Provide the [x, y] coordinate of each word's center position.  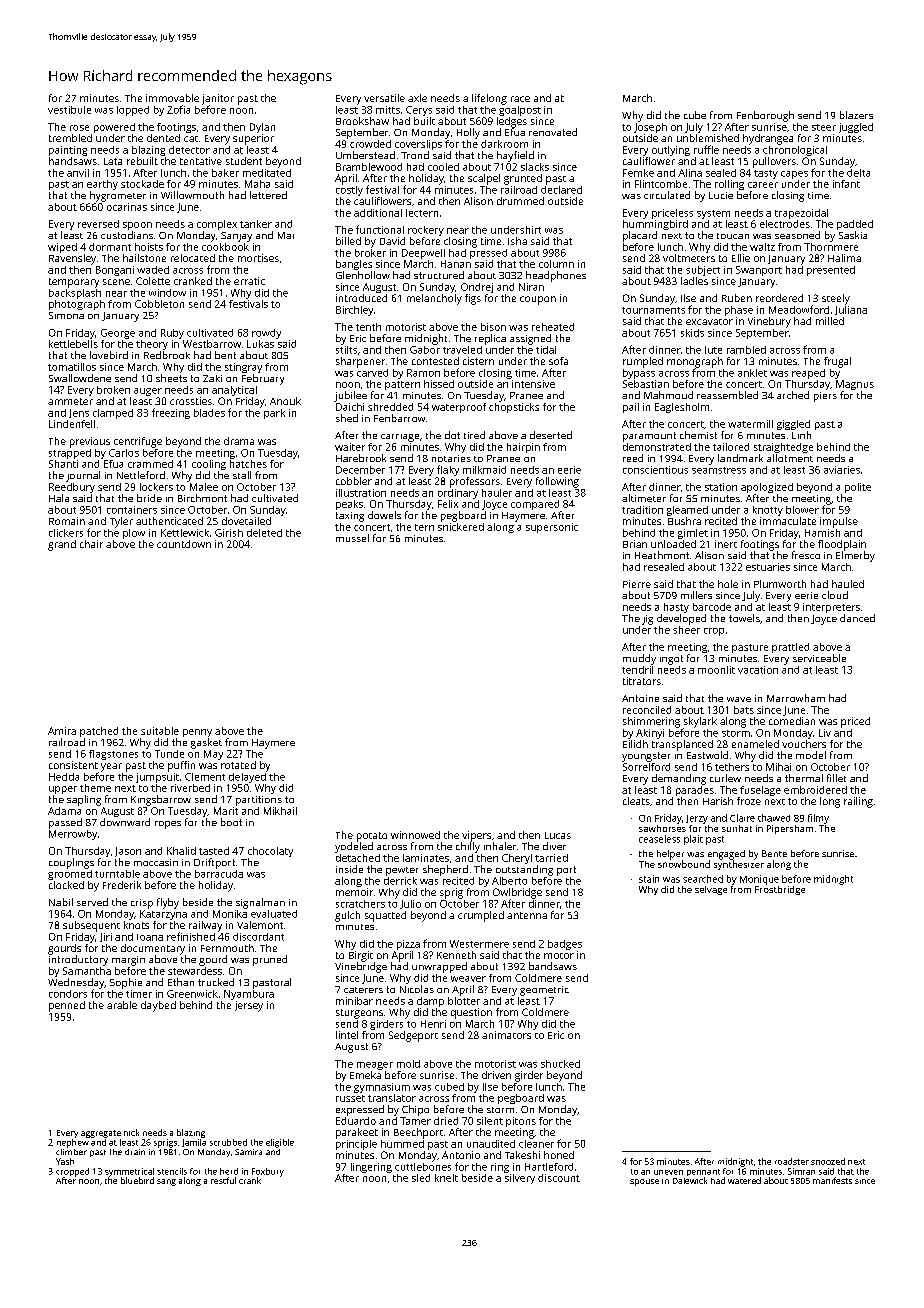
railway [205, 926]
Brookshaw [362, 121]
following [557, 482]
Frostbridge [780, 890]
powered [114, 128]
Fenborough [765, 116]
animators [506, 1035]
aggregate [101, 1134]
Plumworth [780, 584]
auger [148, 392]
